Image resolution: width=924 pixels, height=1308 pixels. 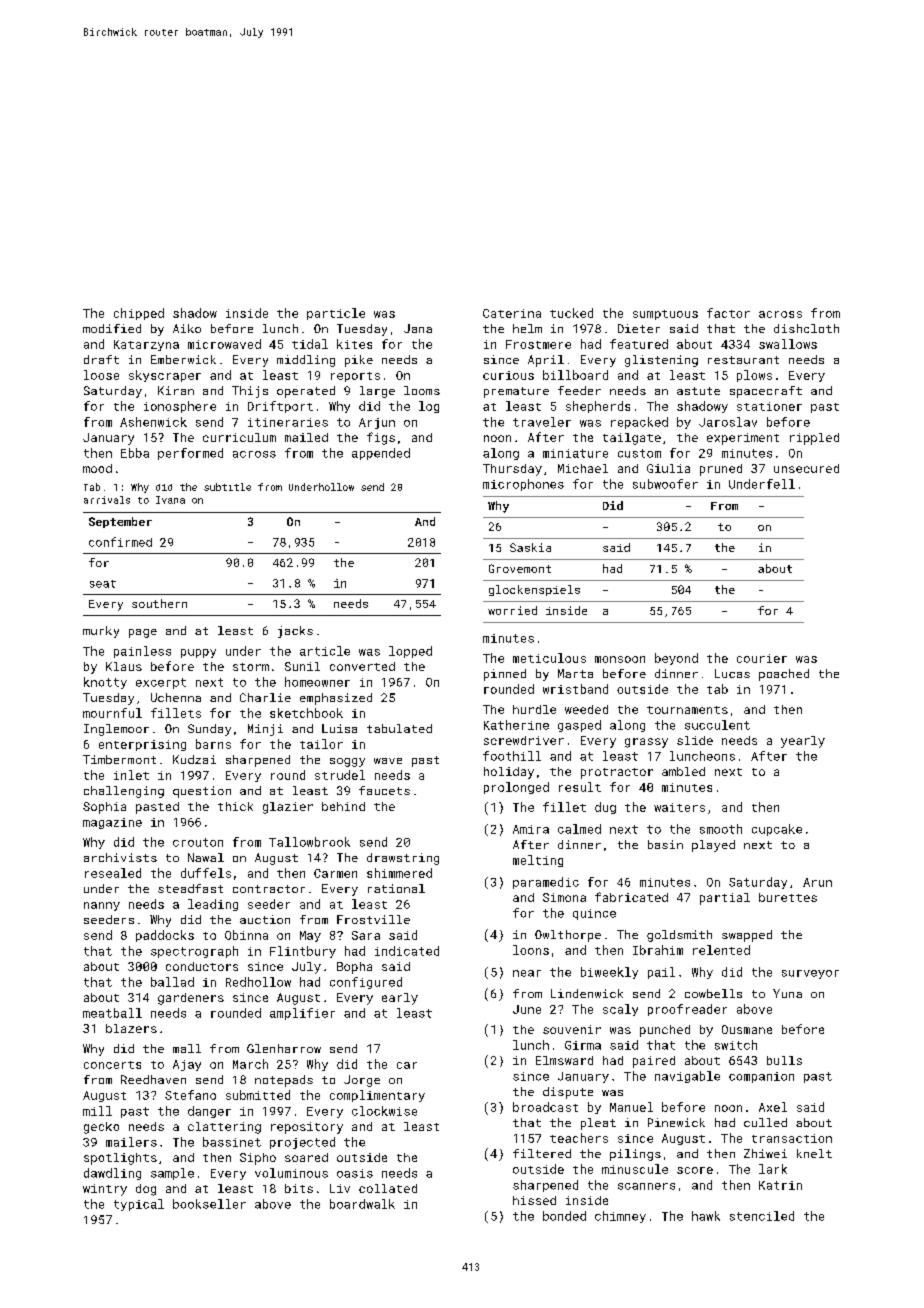 What do you see at coordinates (209, 1204) in the image?
I see `bookseller` at bounding box center [209, 1204].
